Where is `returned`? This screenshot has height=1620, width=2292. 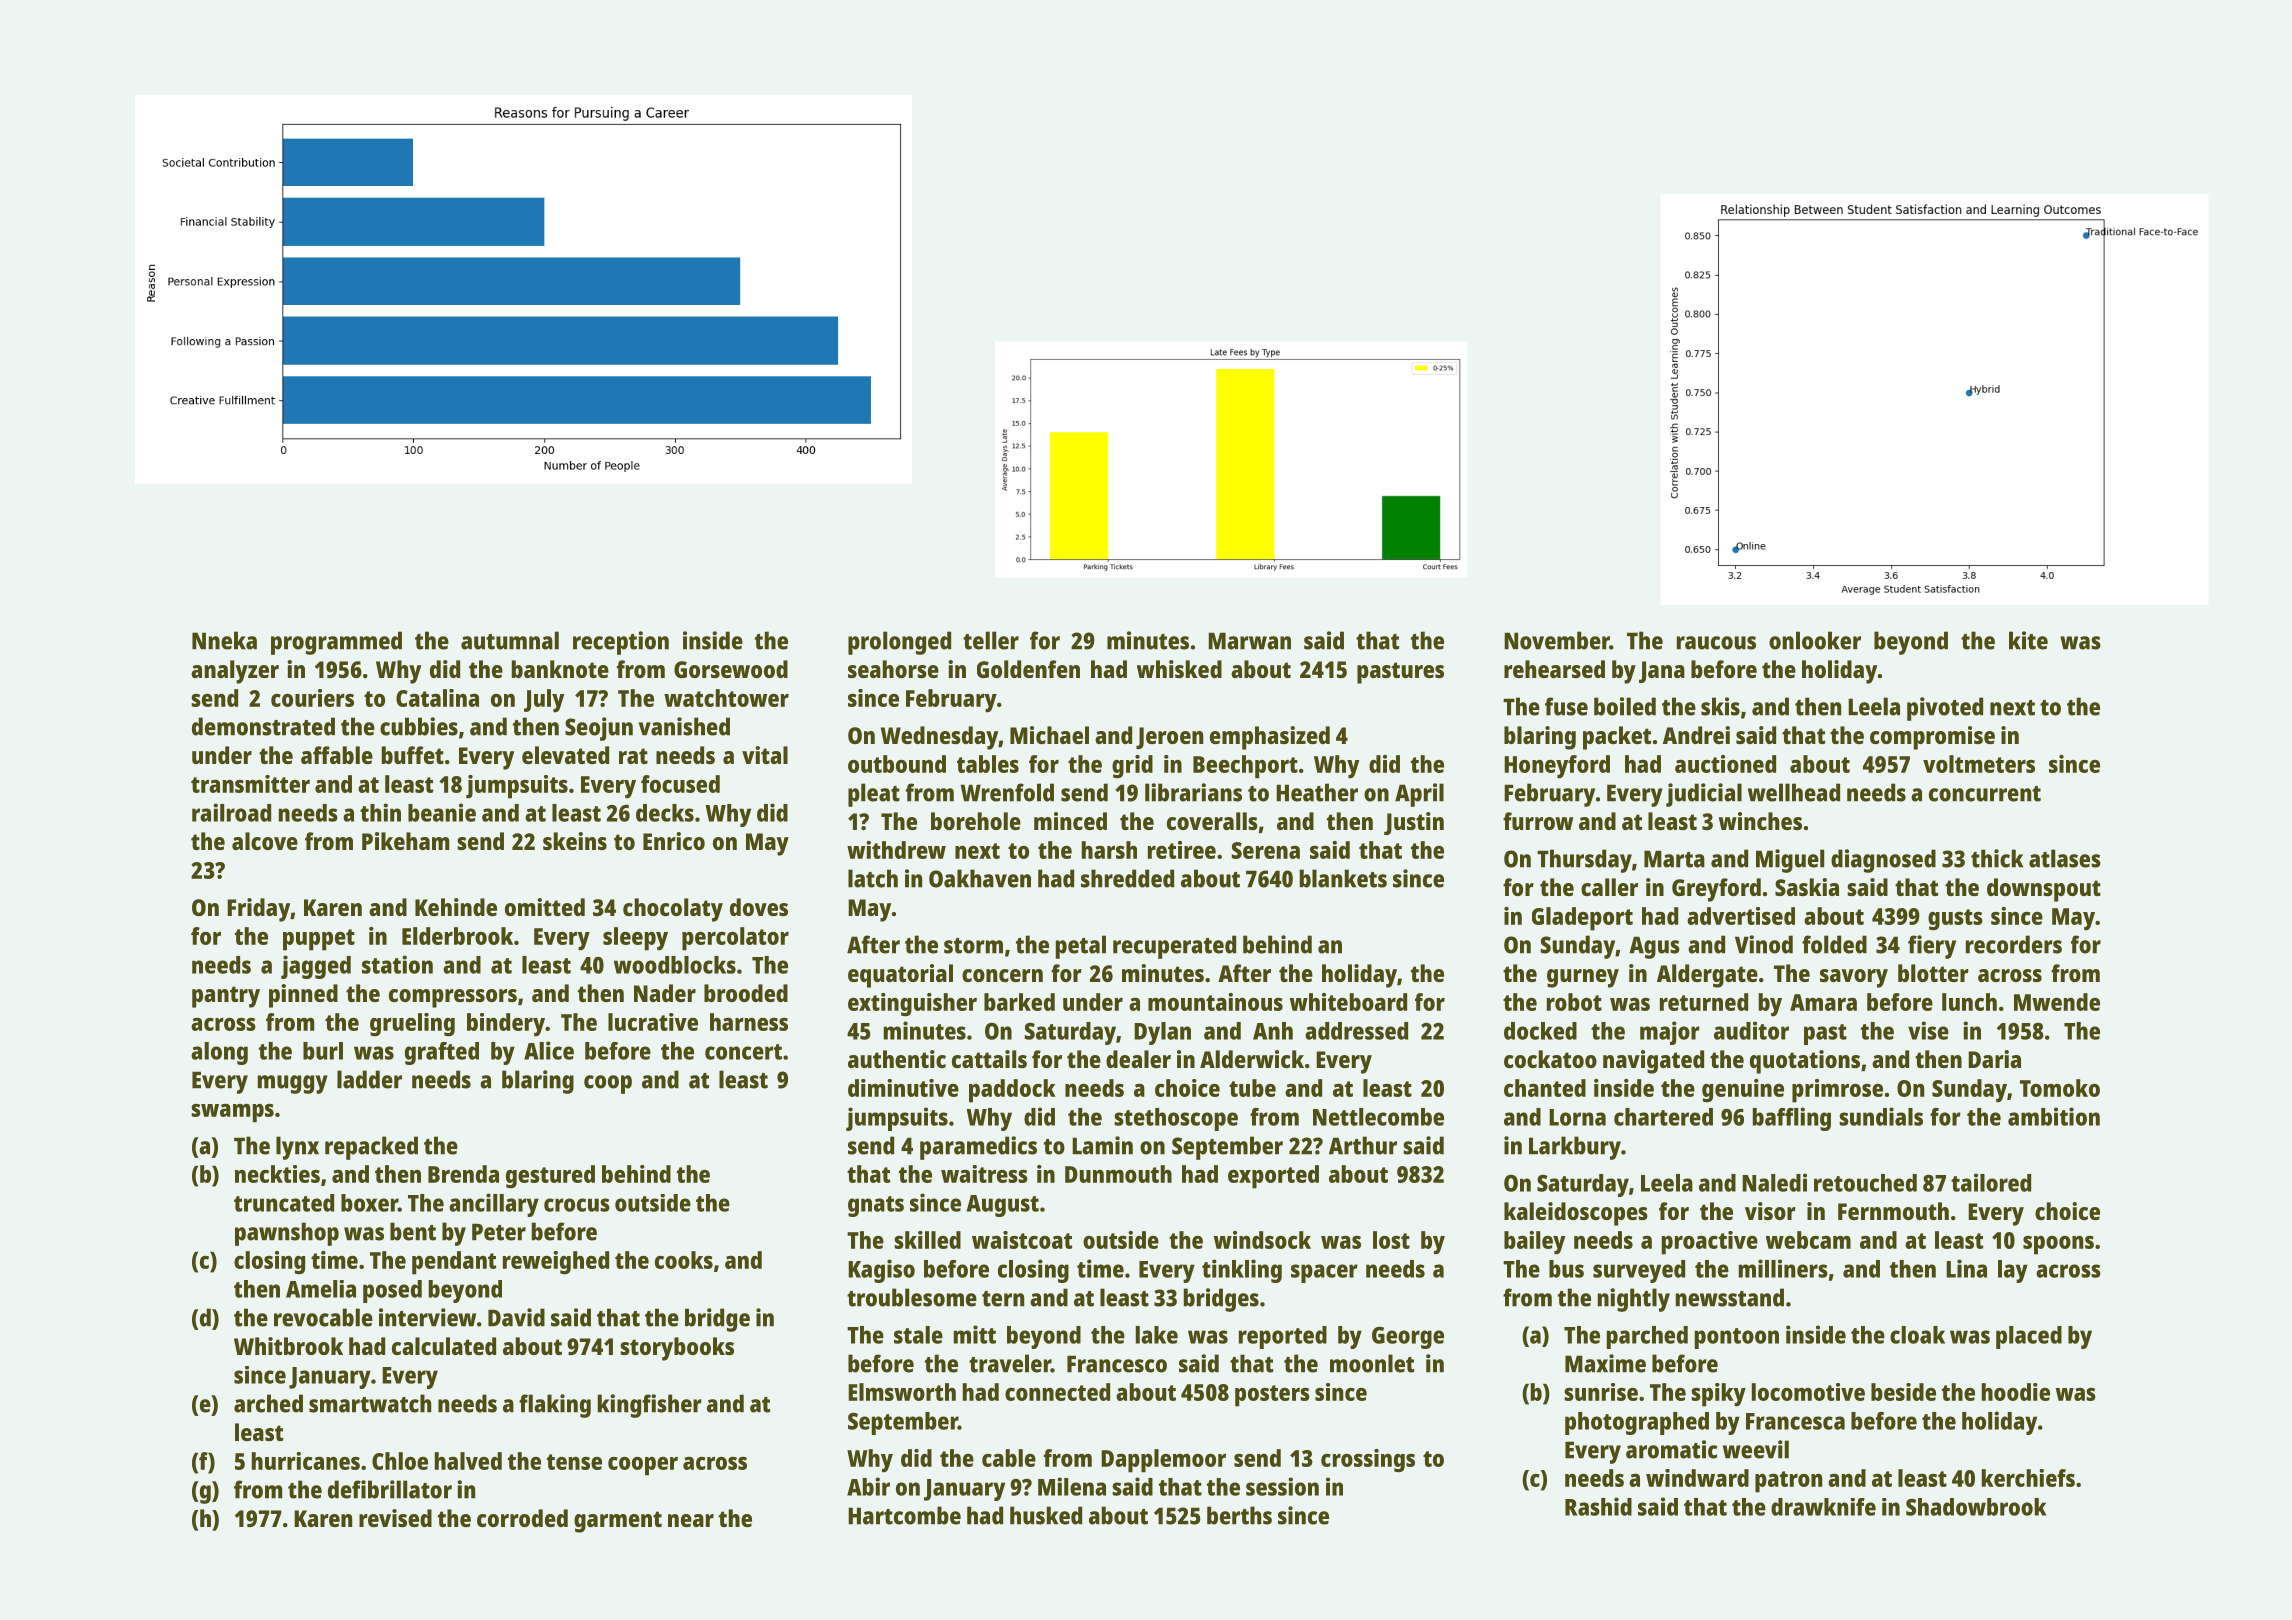 returned is located at coordinates (1704, 1002).
